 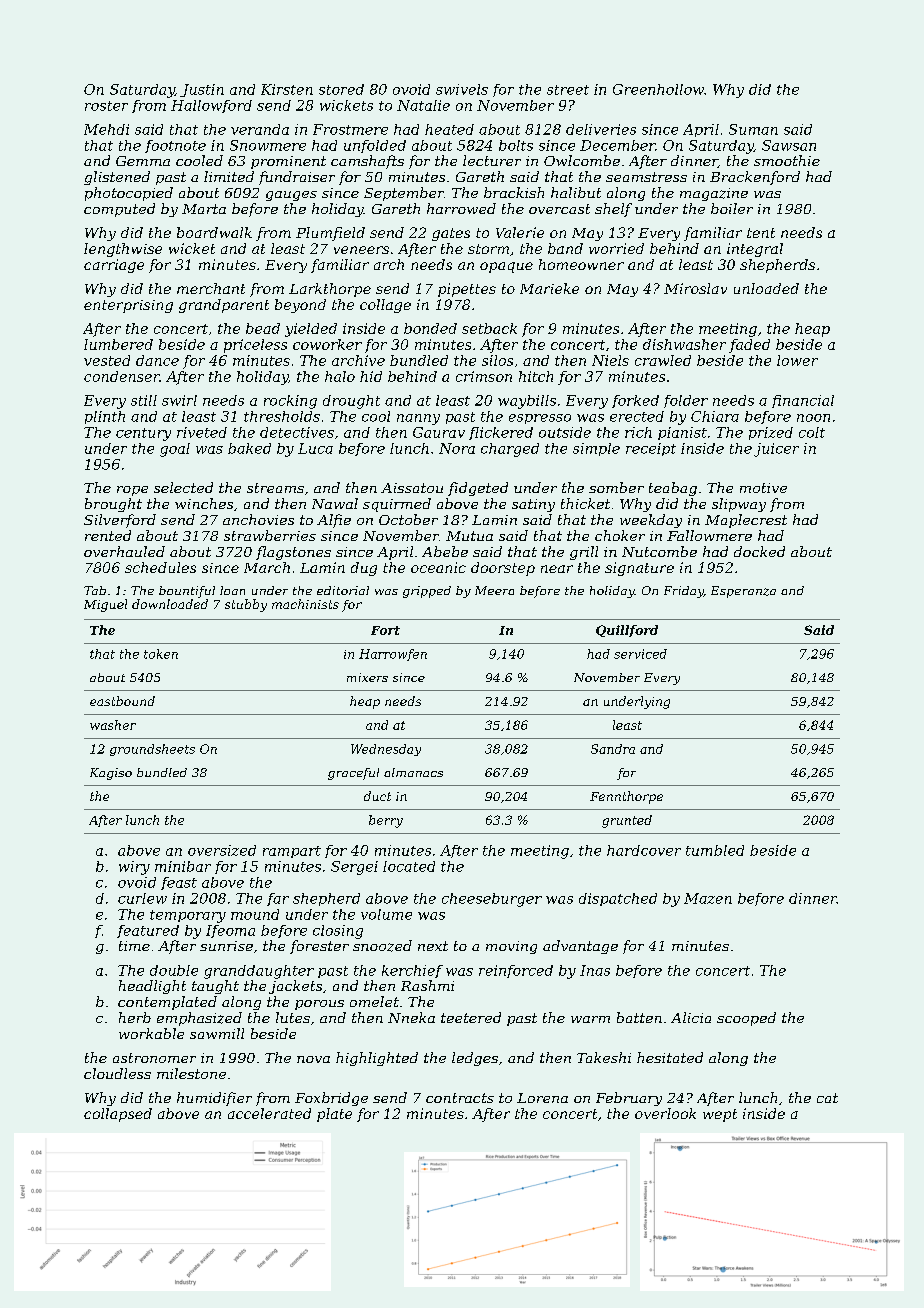 I want to click on Fort, so click(x=385, y=630).
